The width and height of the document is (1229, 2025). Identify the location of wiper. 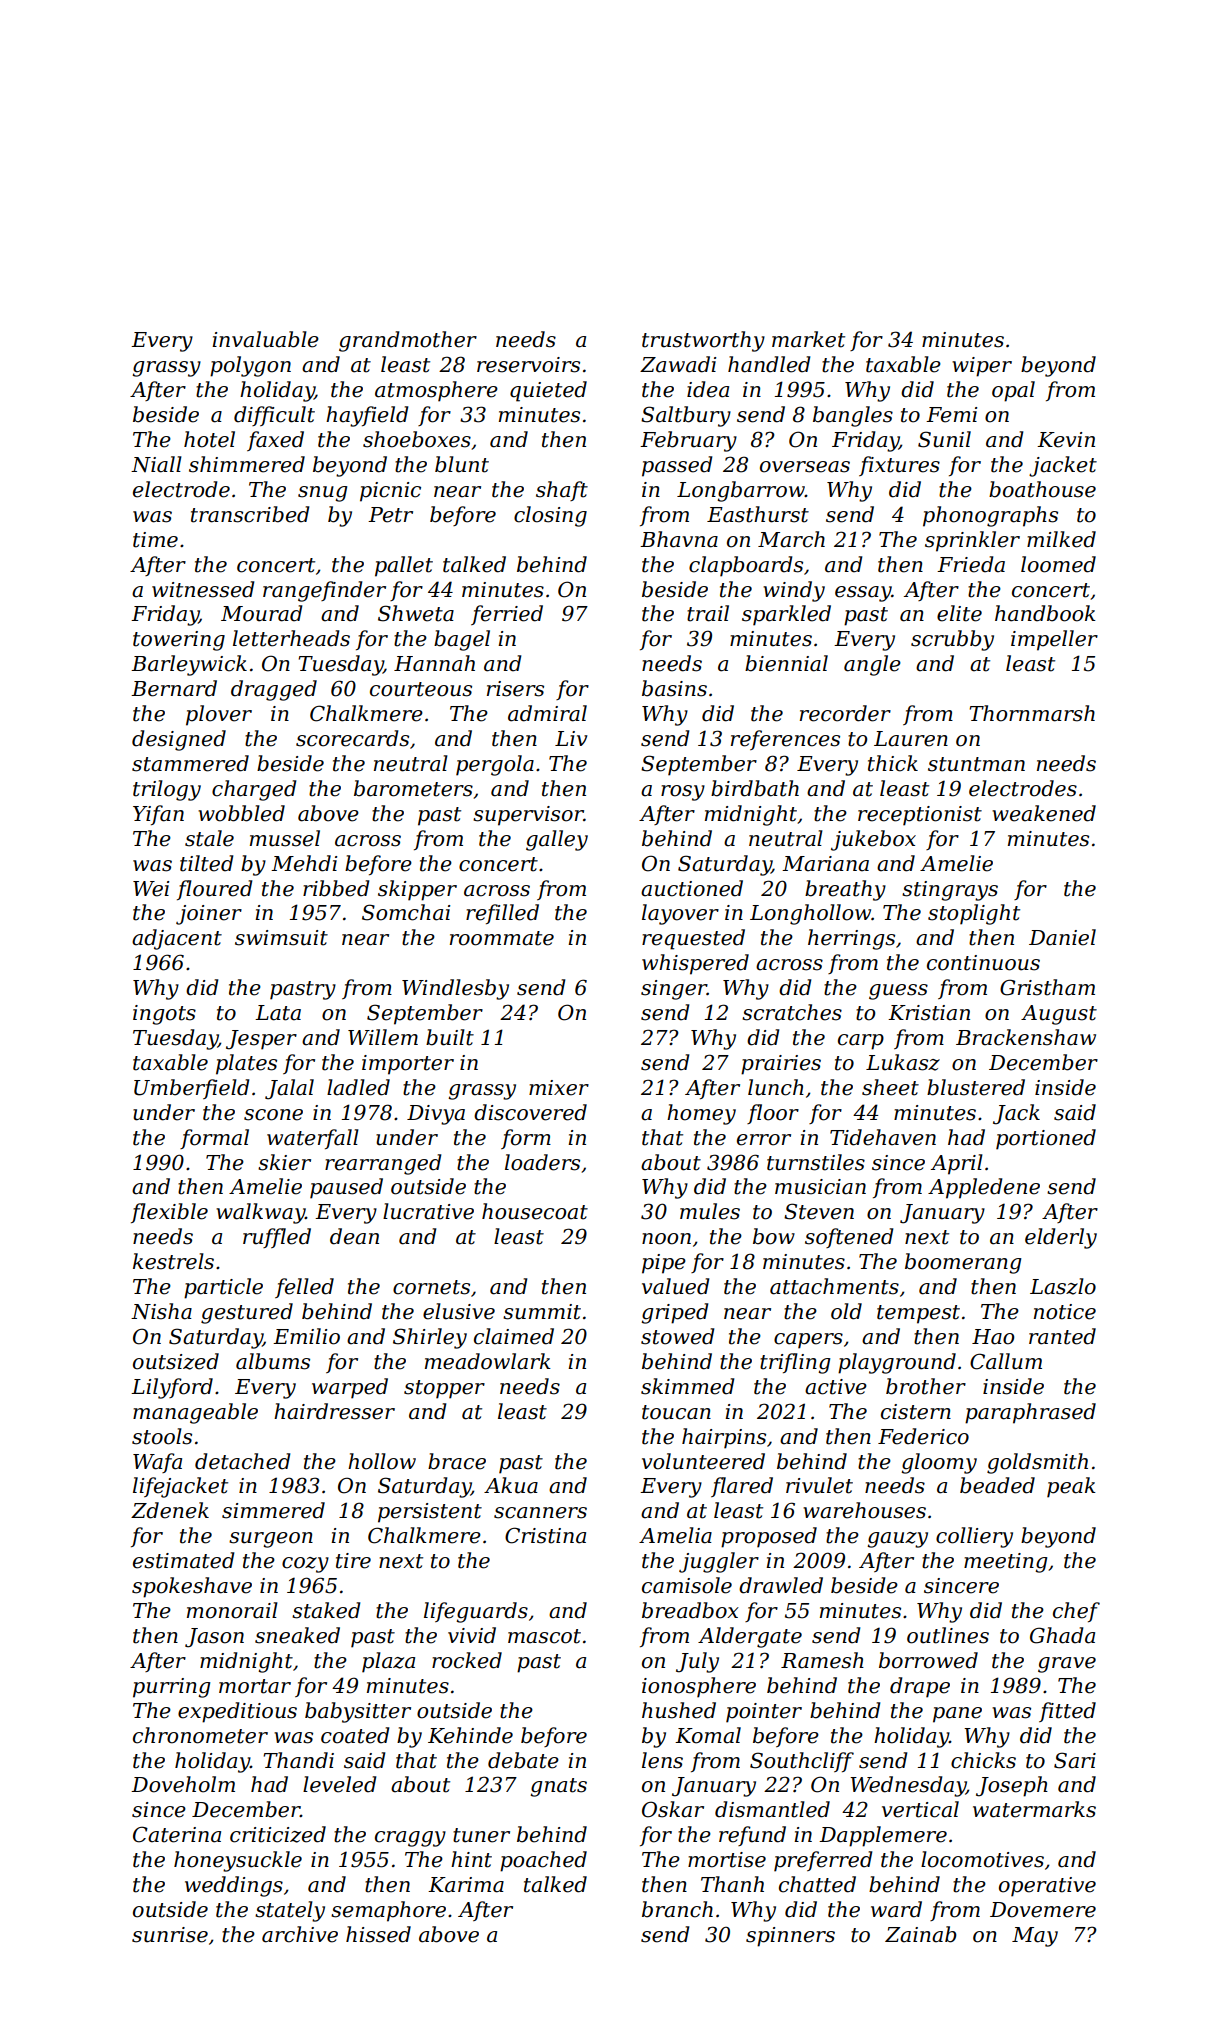
(982, 367).
